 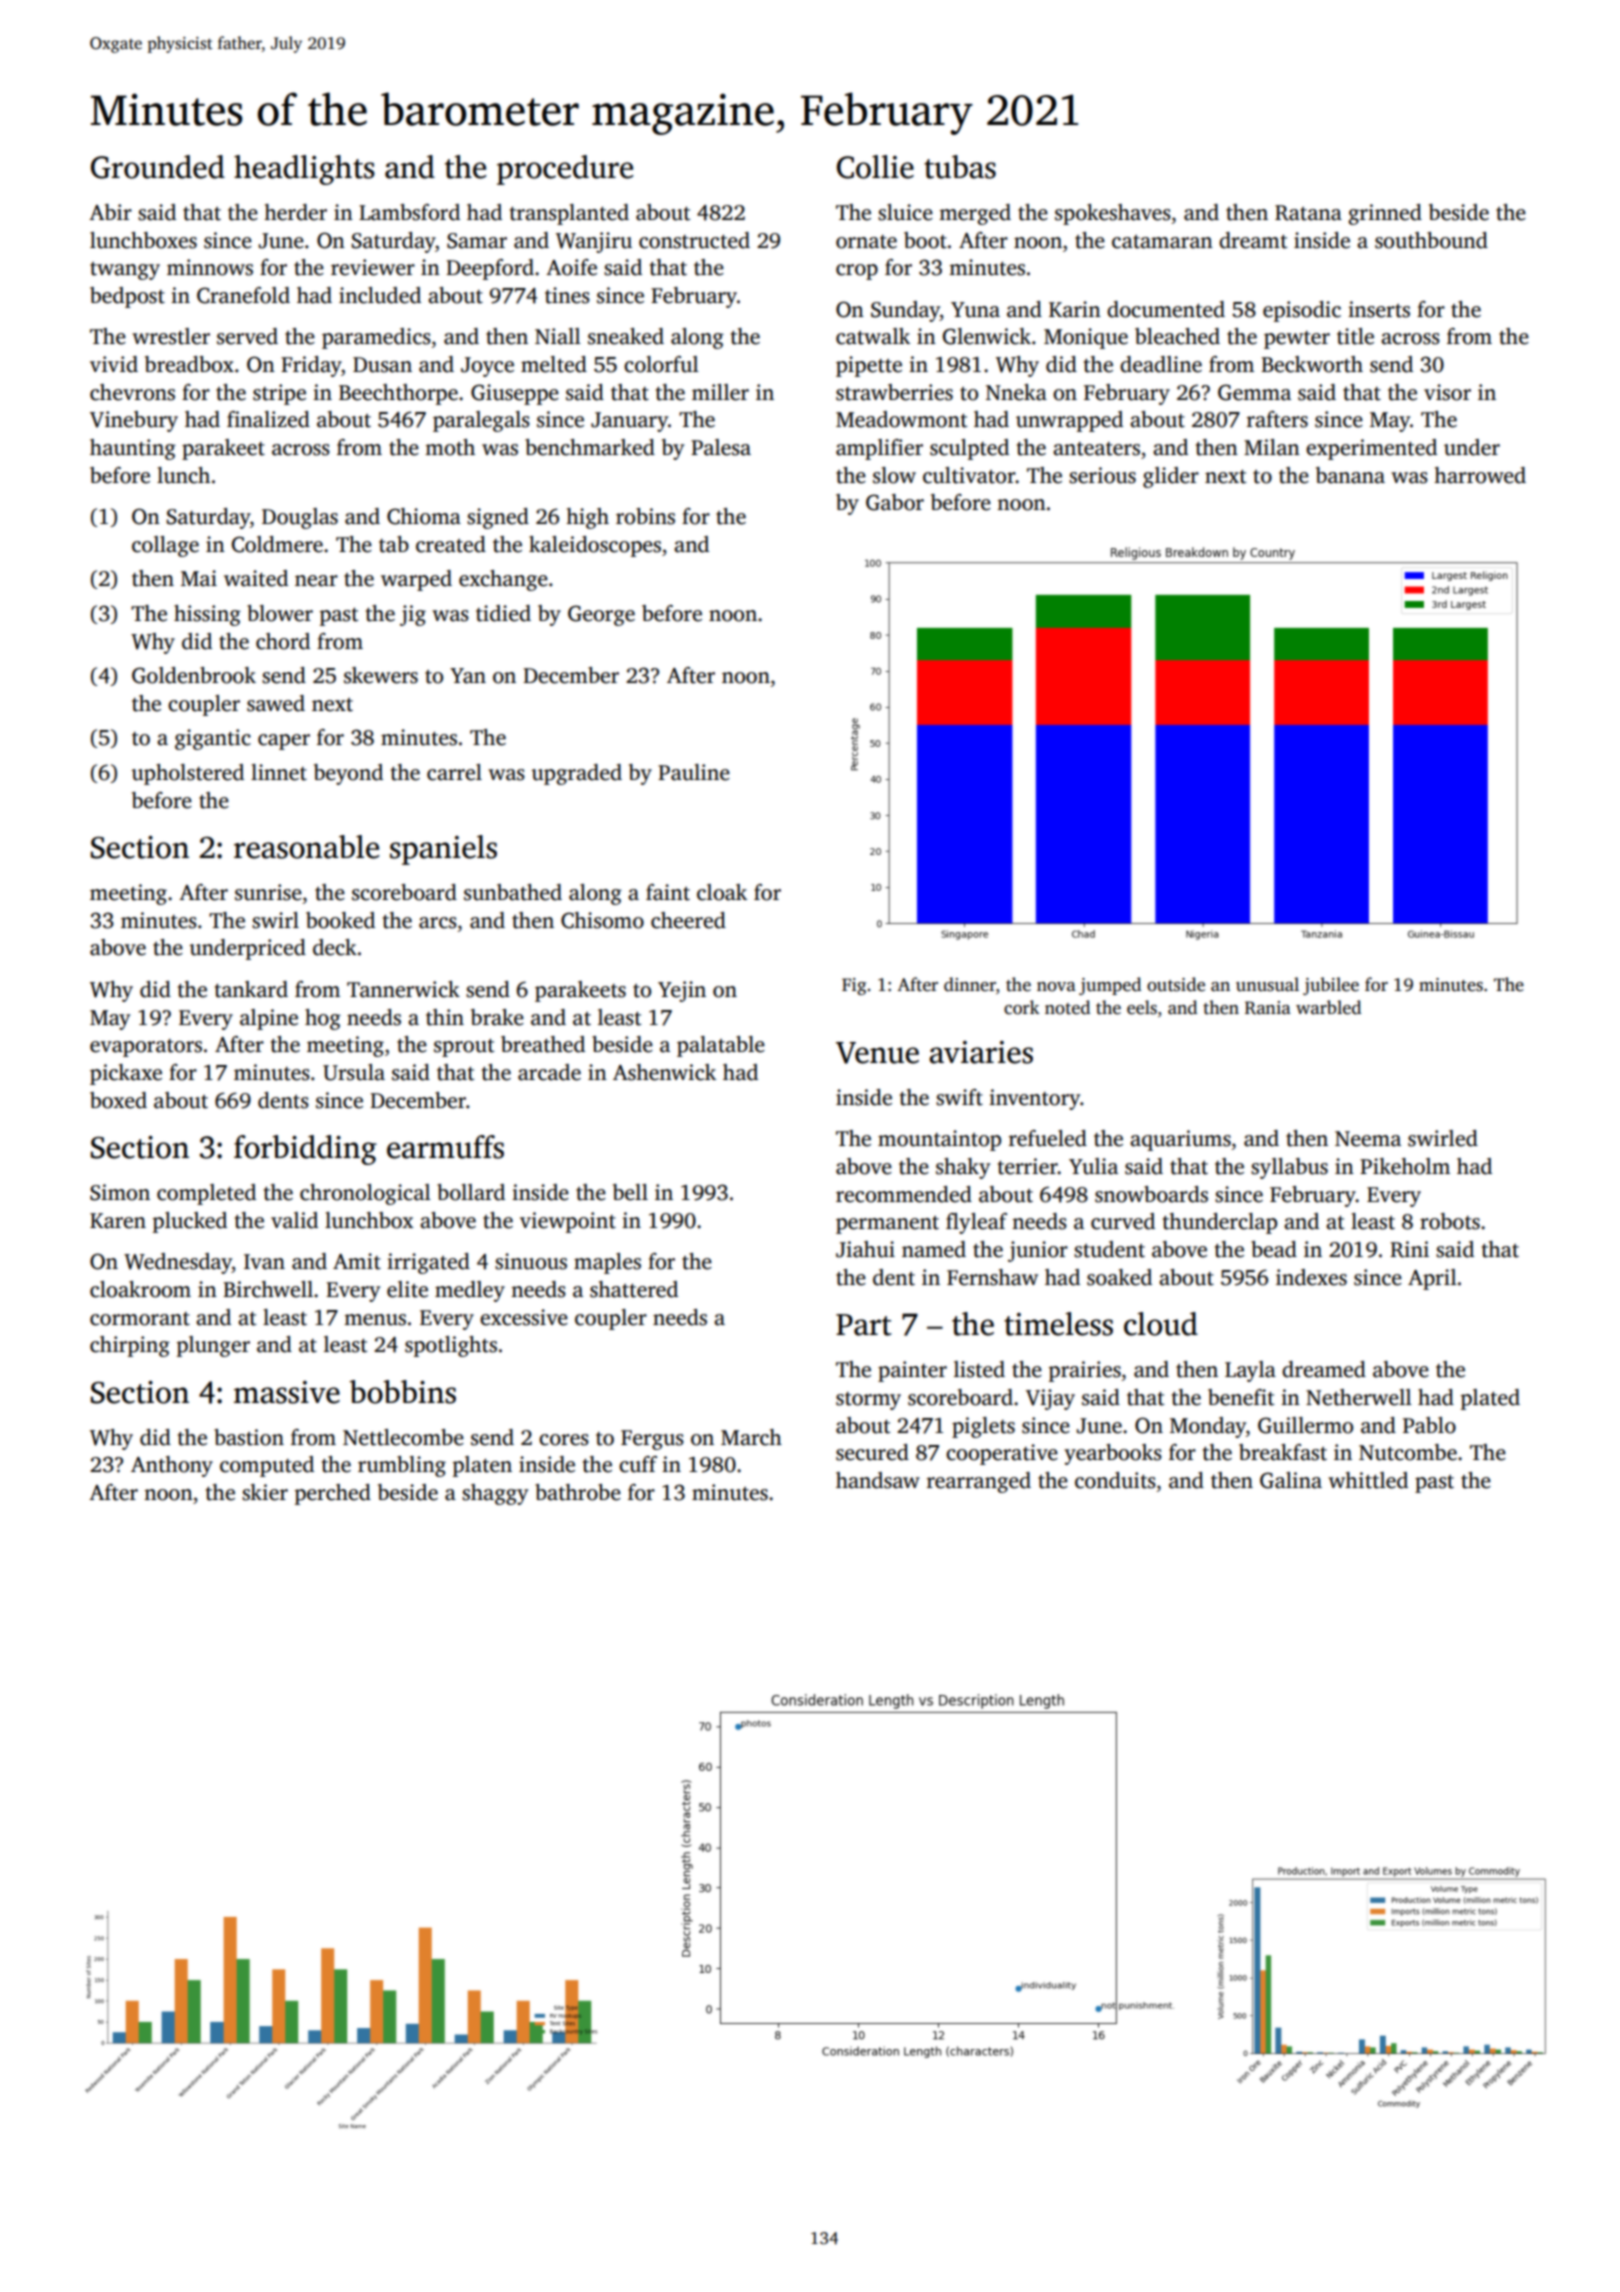 I want to click on procedure, so click(x=565, y=170).
